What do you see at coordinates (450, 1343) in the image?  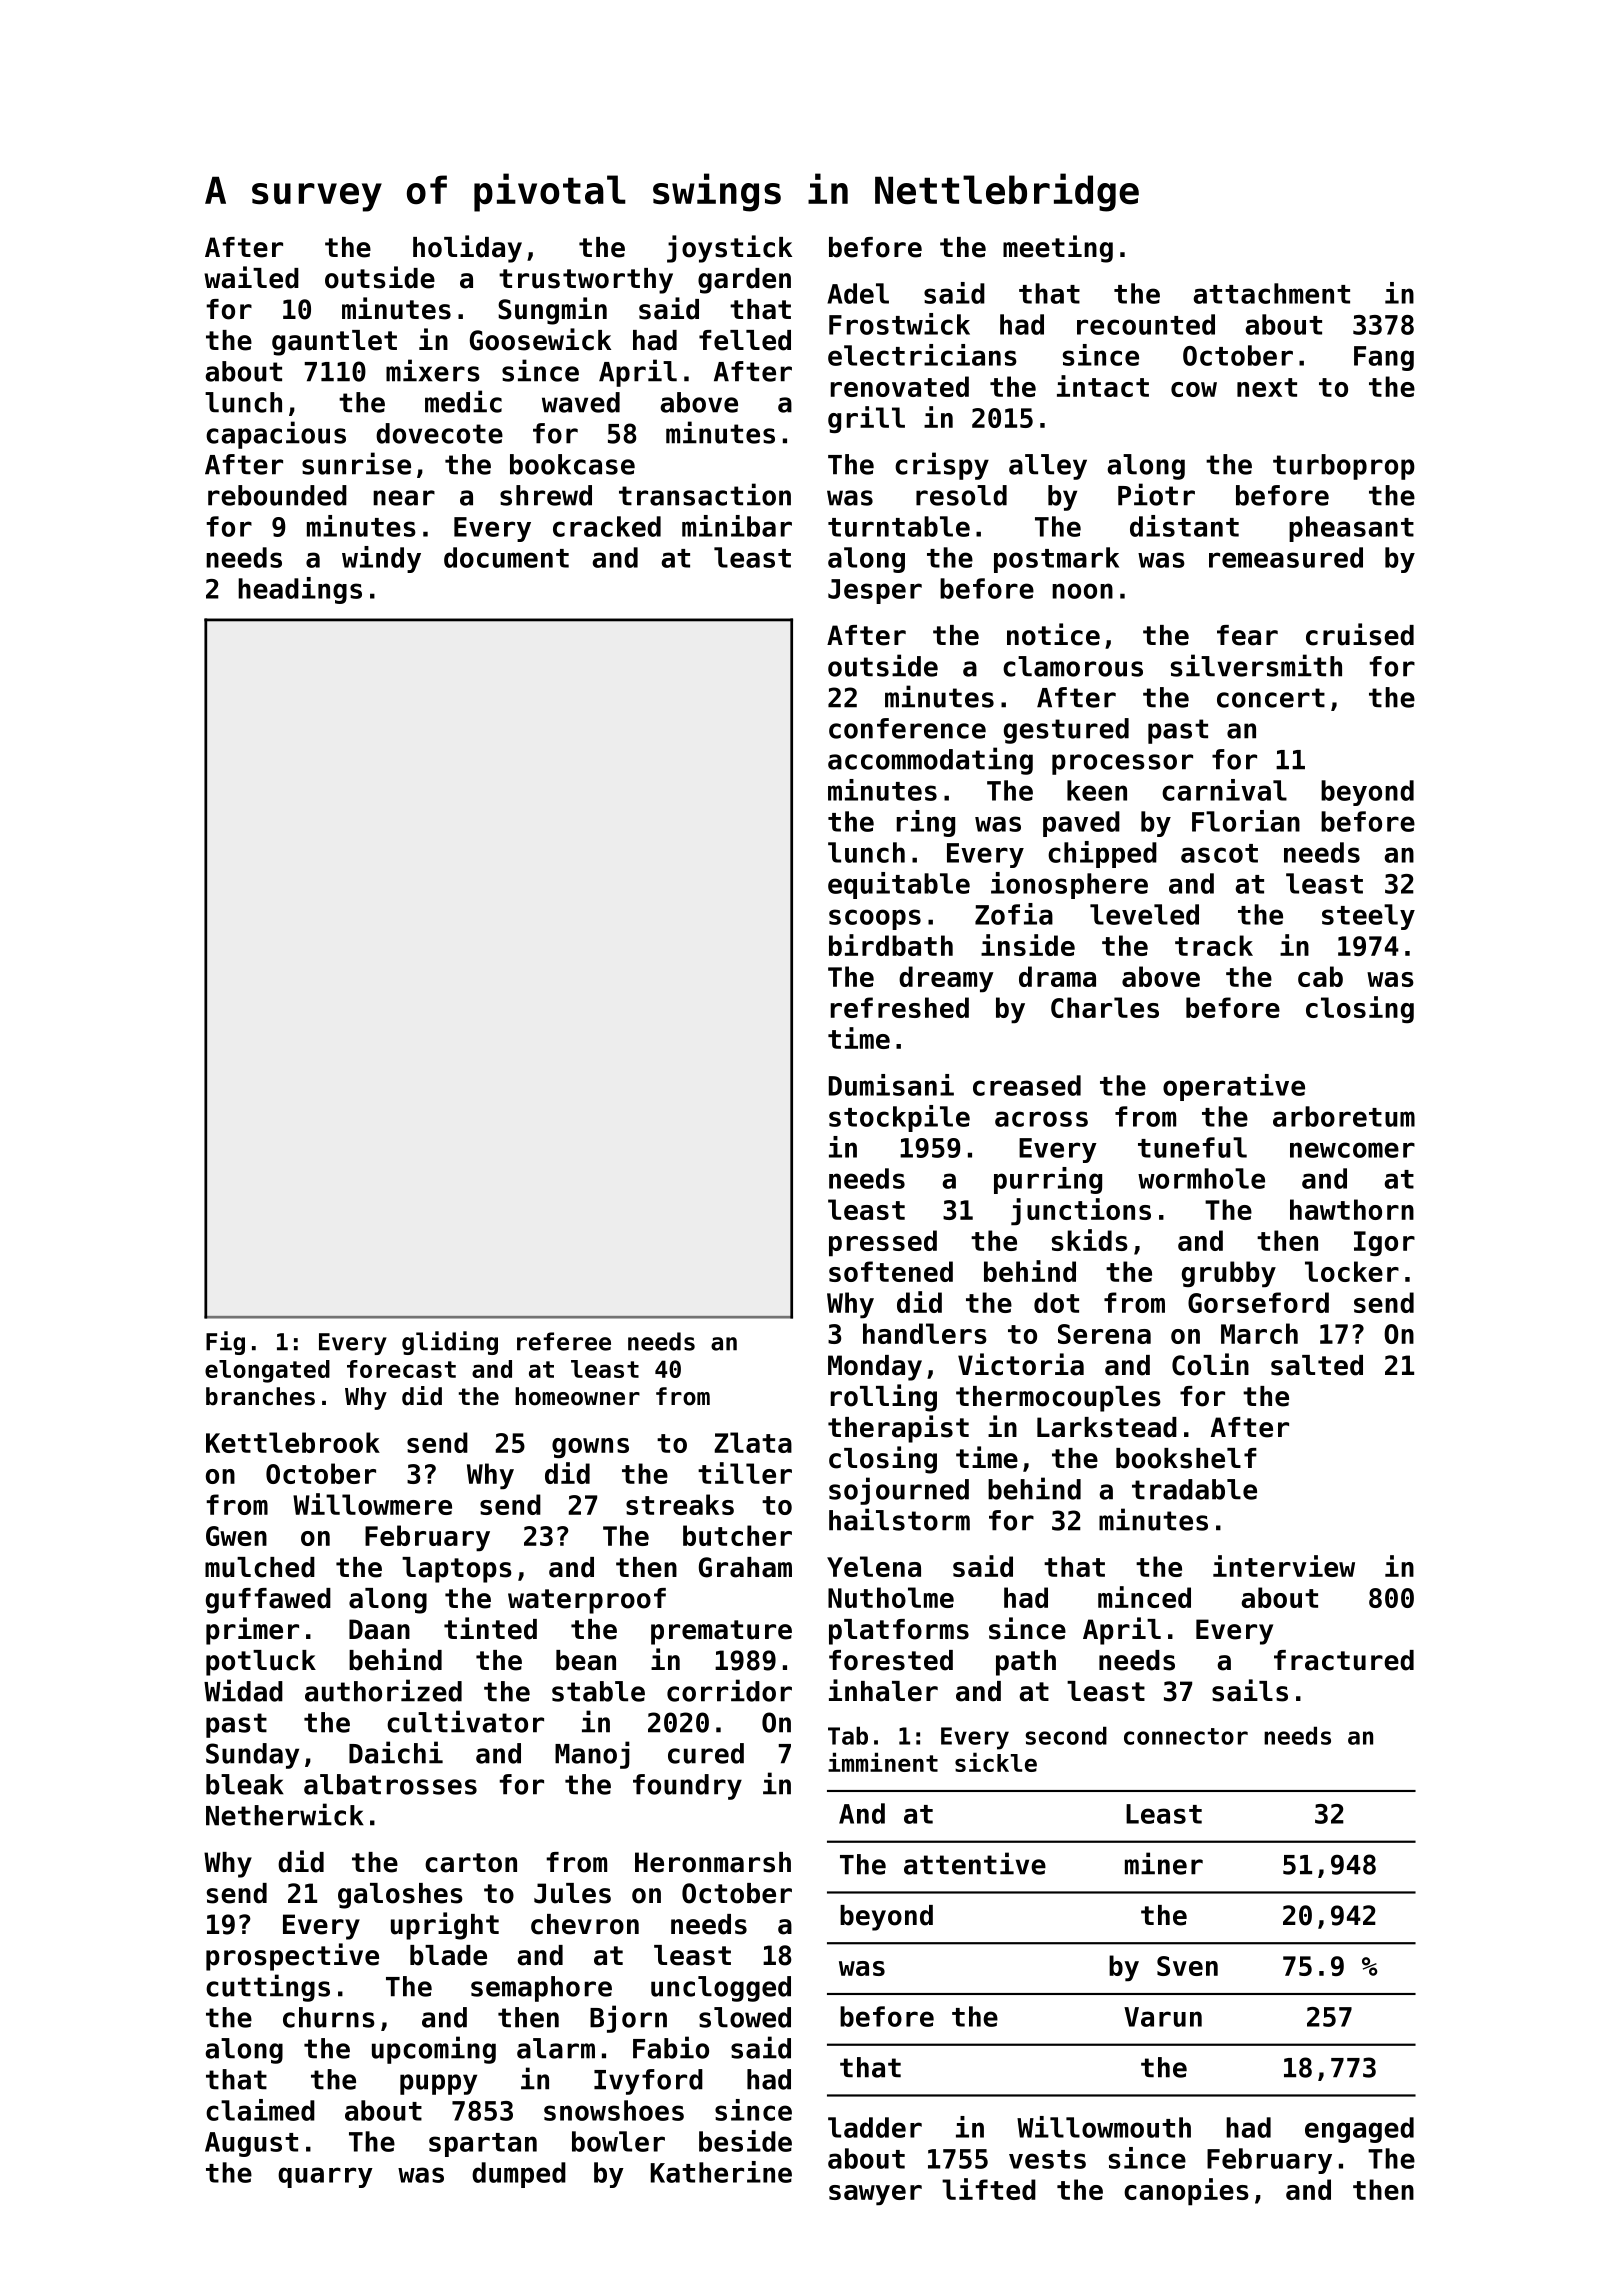 I see `gliding` at bounding box center [450, 1343].
